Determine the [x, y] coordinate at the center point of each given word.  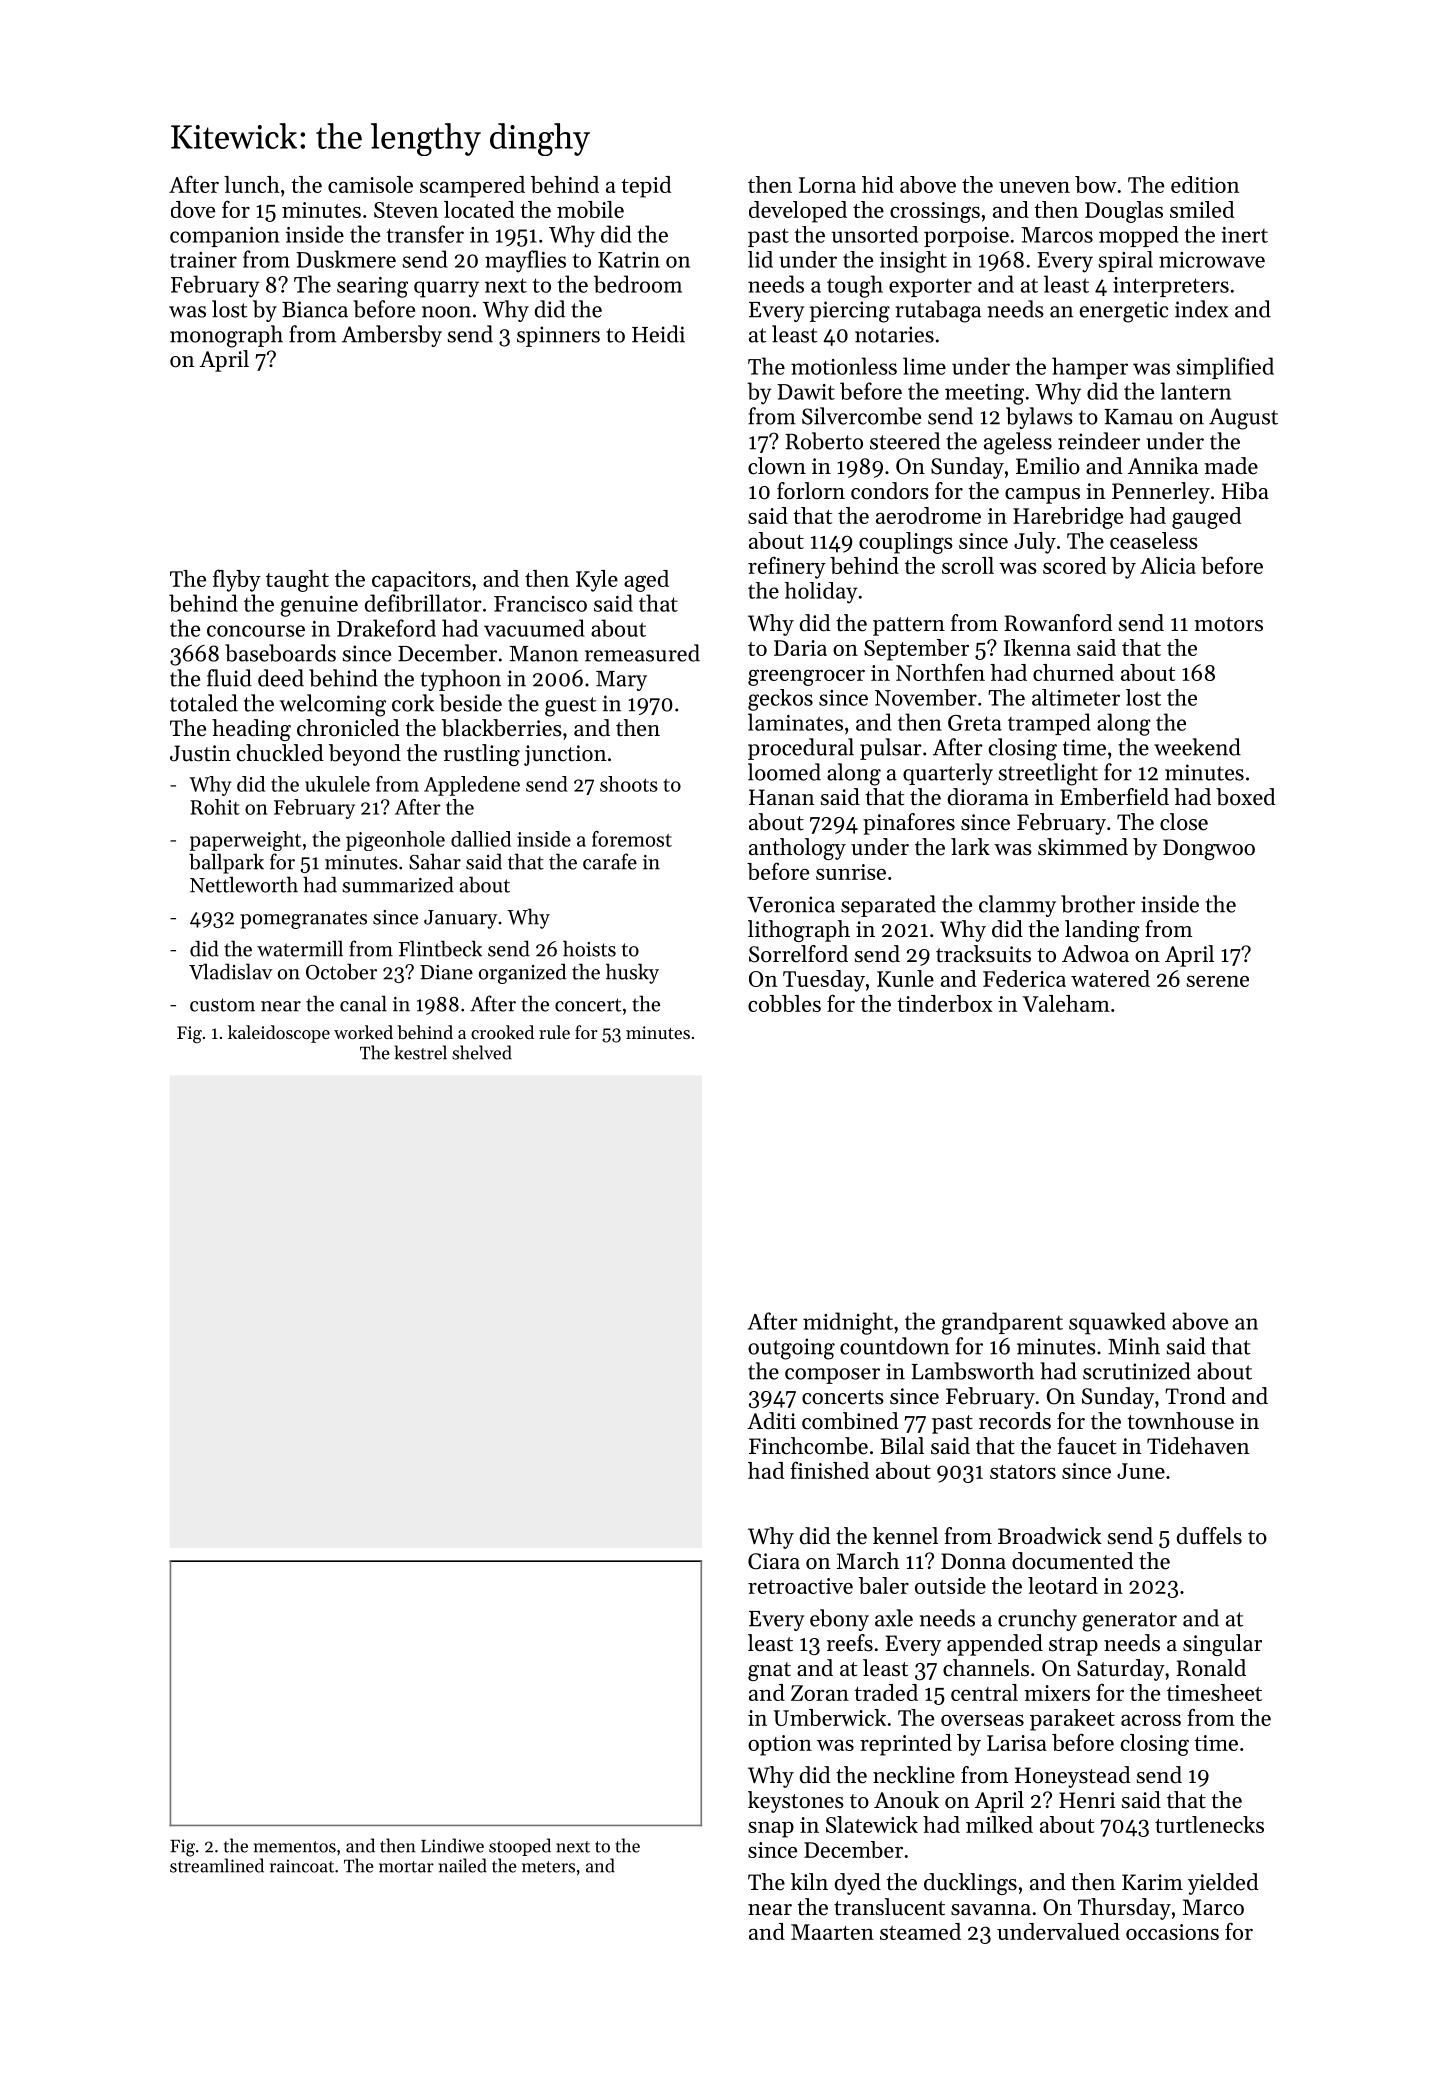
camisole [370, 184]
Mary [621, 681]
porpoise [966, 237]
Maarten [832, 1932]
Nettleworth [244, 884]
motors [1228, 624]
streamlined [217, 1865]
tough [855, 286]
